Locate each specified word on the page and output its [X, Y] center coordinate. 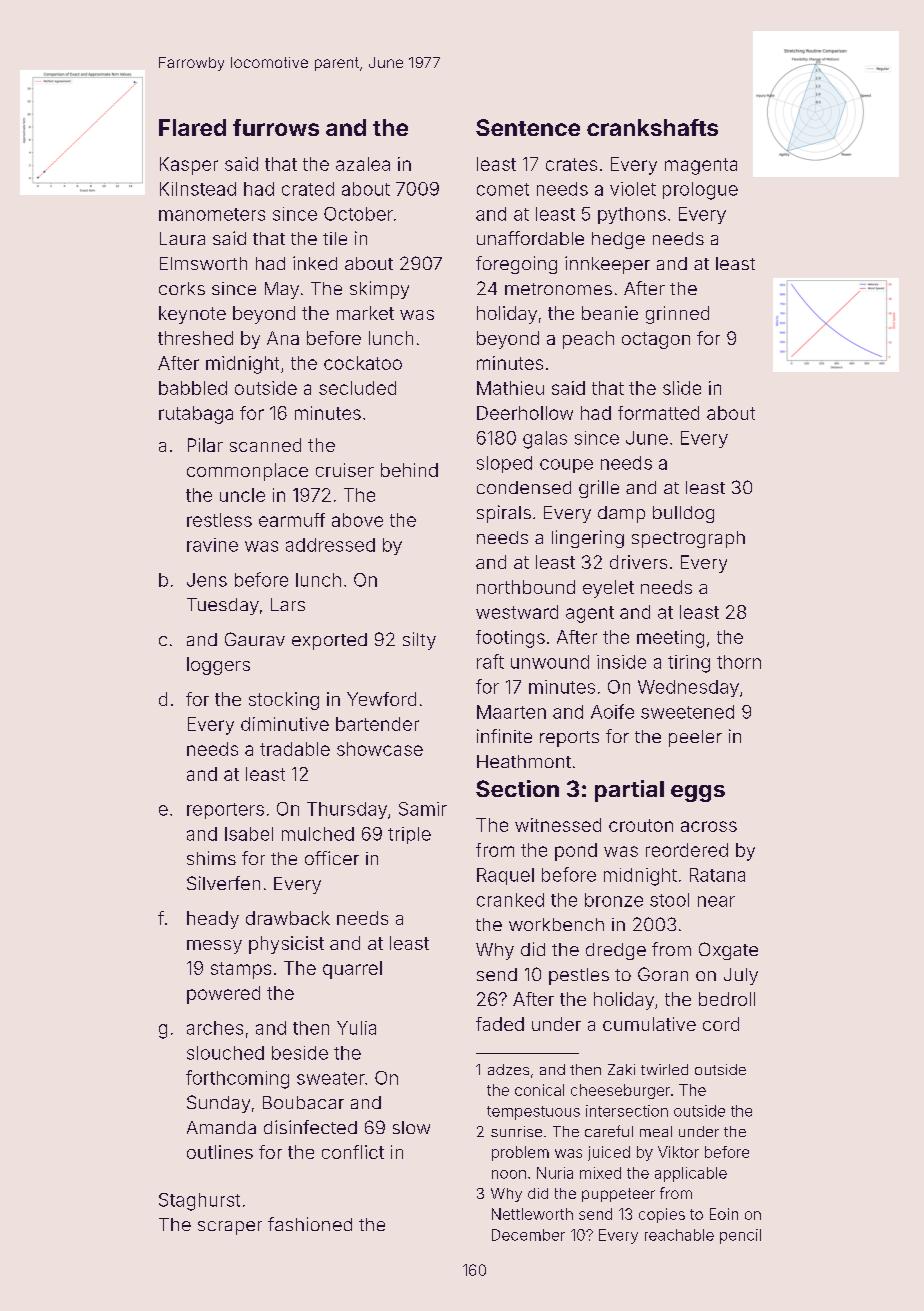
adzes [508, 1069]
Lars [288, 604]
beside [300, 1053]
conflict [353, 1152]
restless [219, 520]
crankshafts [652, 127]
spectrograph [688, 539]
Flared [192, 127]
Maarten [511, 712]
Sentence [528, 127]
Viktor [678, 1152]
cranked [510, 900]
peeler [695, 738]
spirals [504, 514]
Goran [663, 974]
